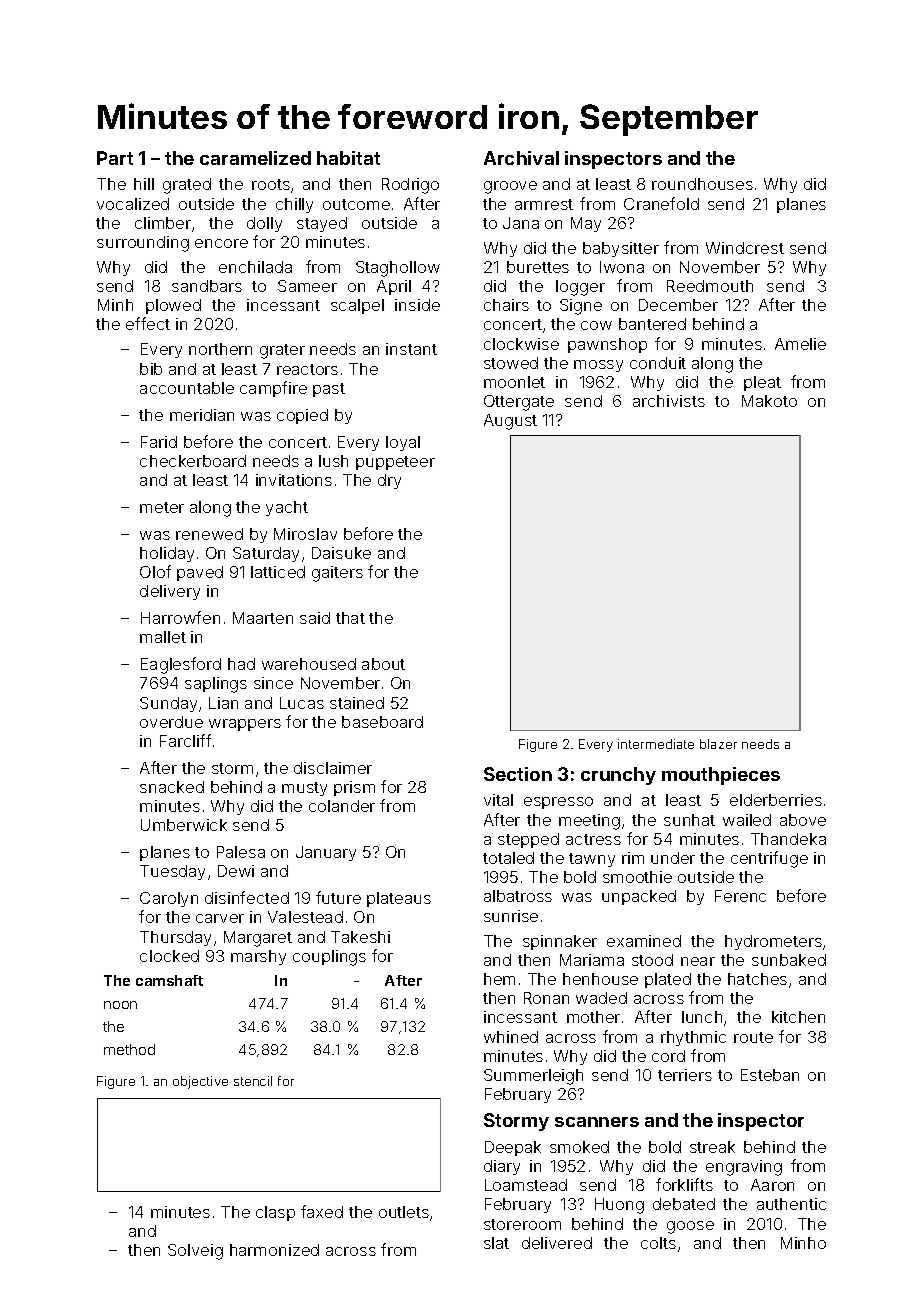 Image resolution: width=924 pixels, height=1314 pixels. What do you see at coordinates (382, 722) in the screenshot?
I see `baseboard` at bounding box center [382, 722].
